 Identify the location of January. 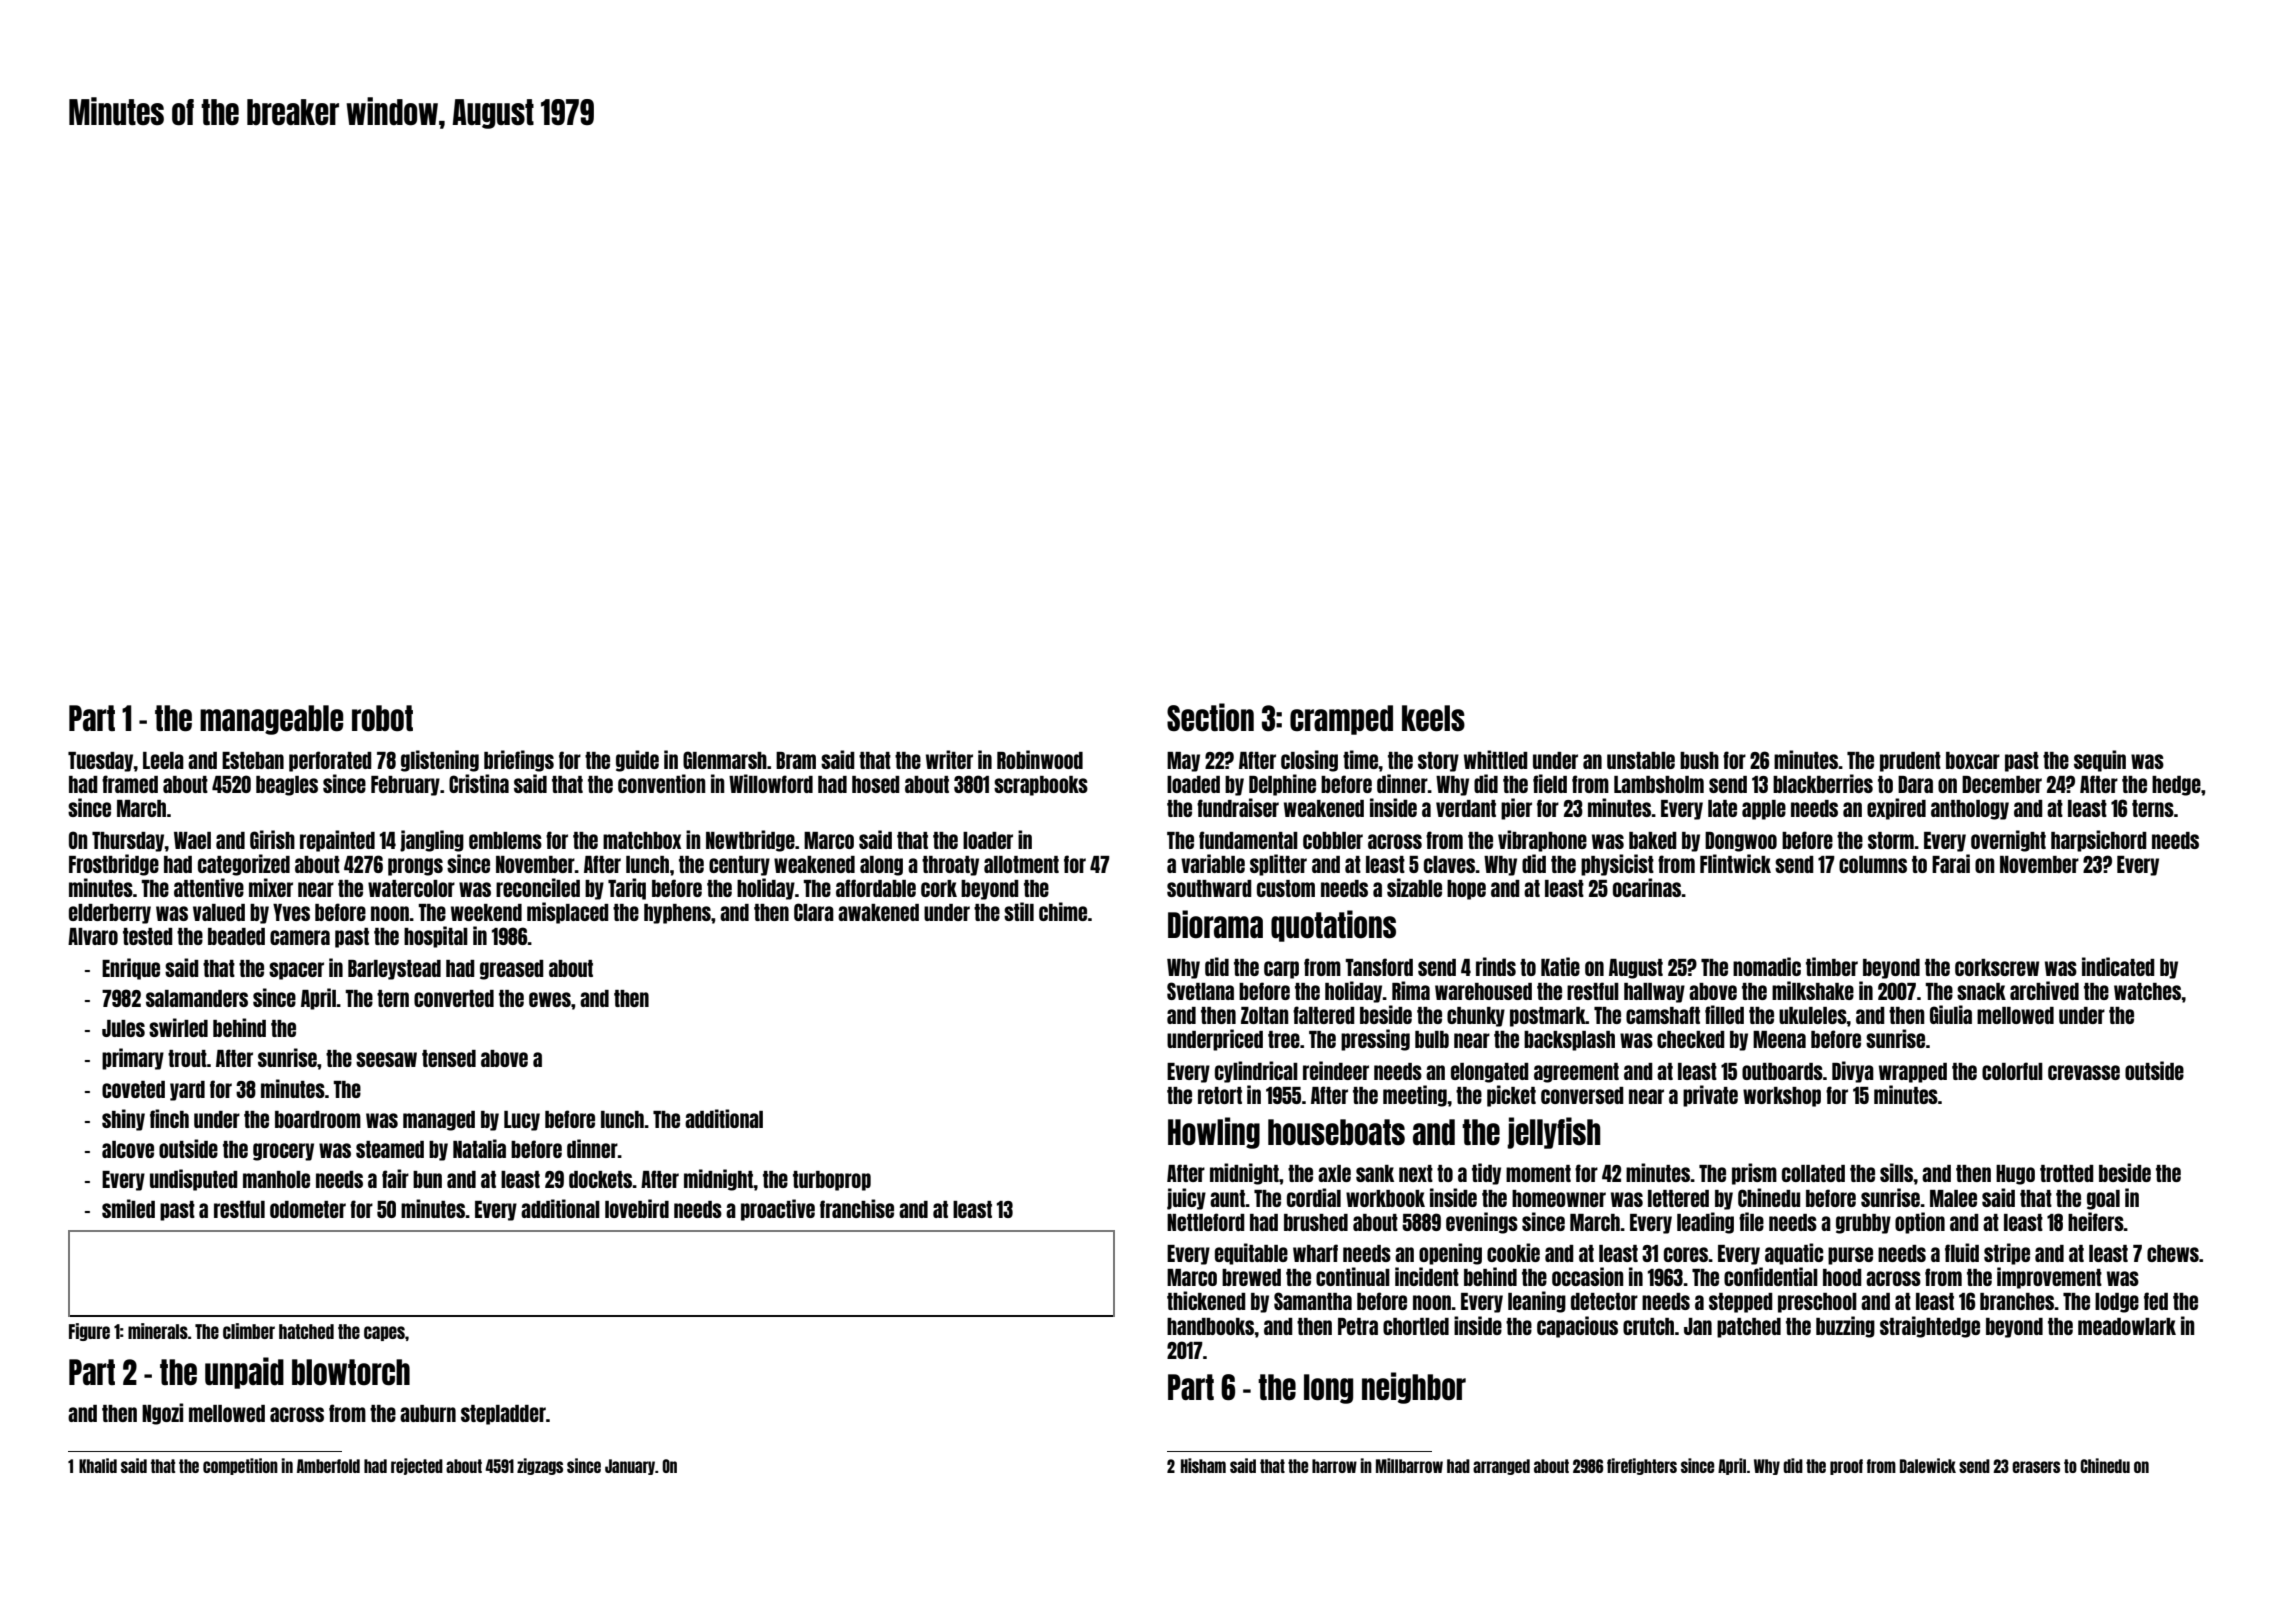
(630, 1467).
